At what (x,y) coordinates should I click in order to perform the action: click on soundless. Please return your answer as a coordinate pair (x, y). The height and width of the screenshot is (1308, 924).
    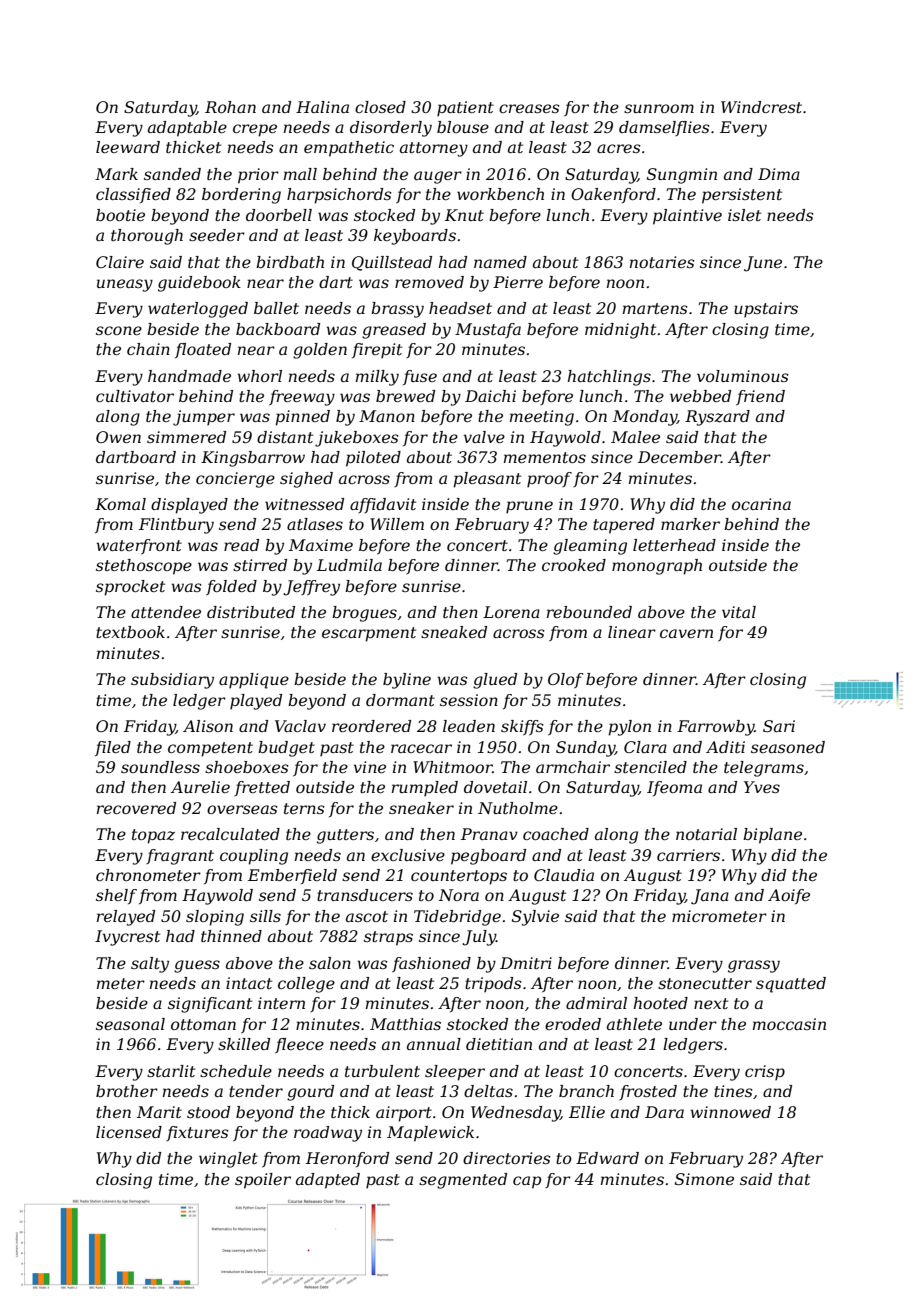
    Looking at the image, I should click on (160, 767).
